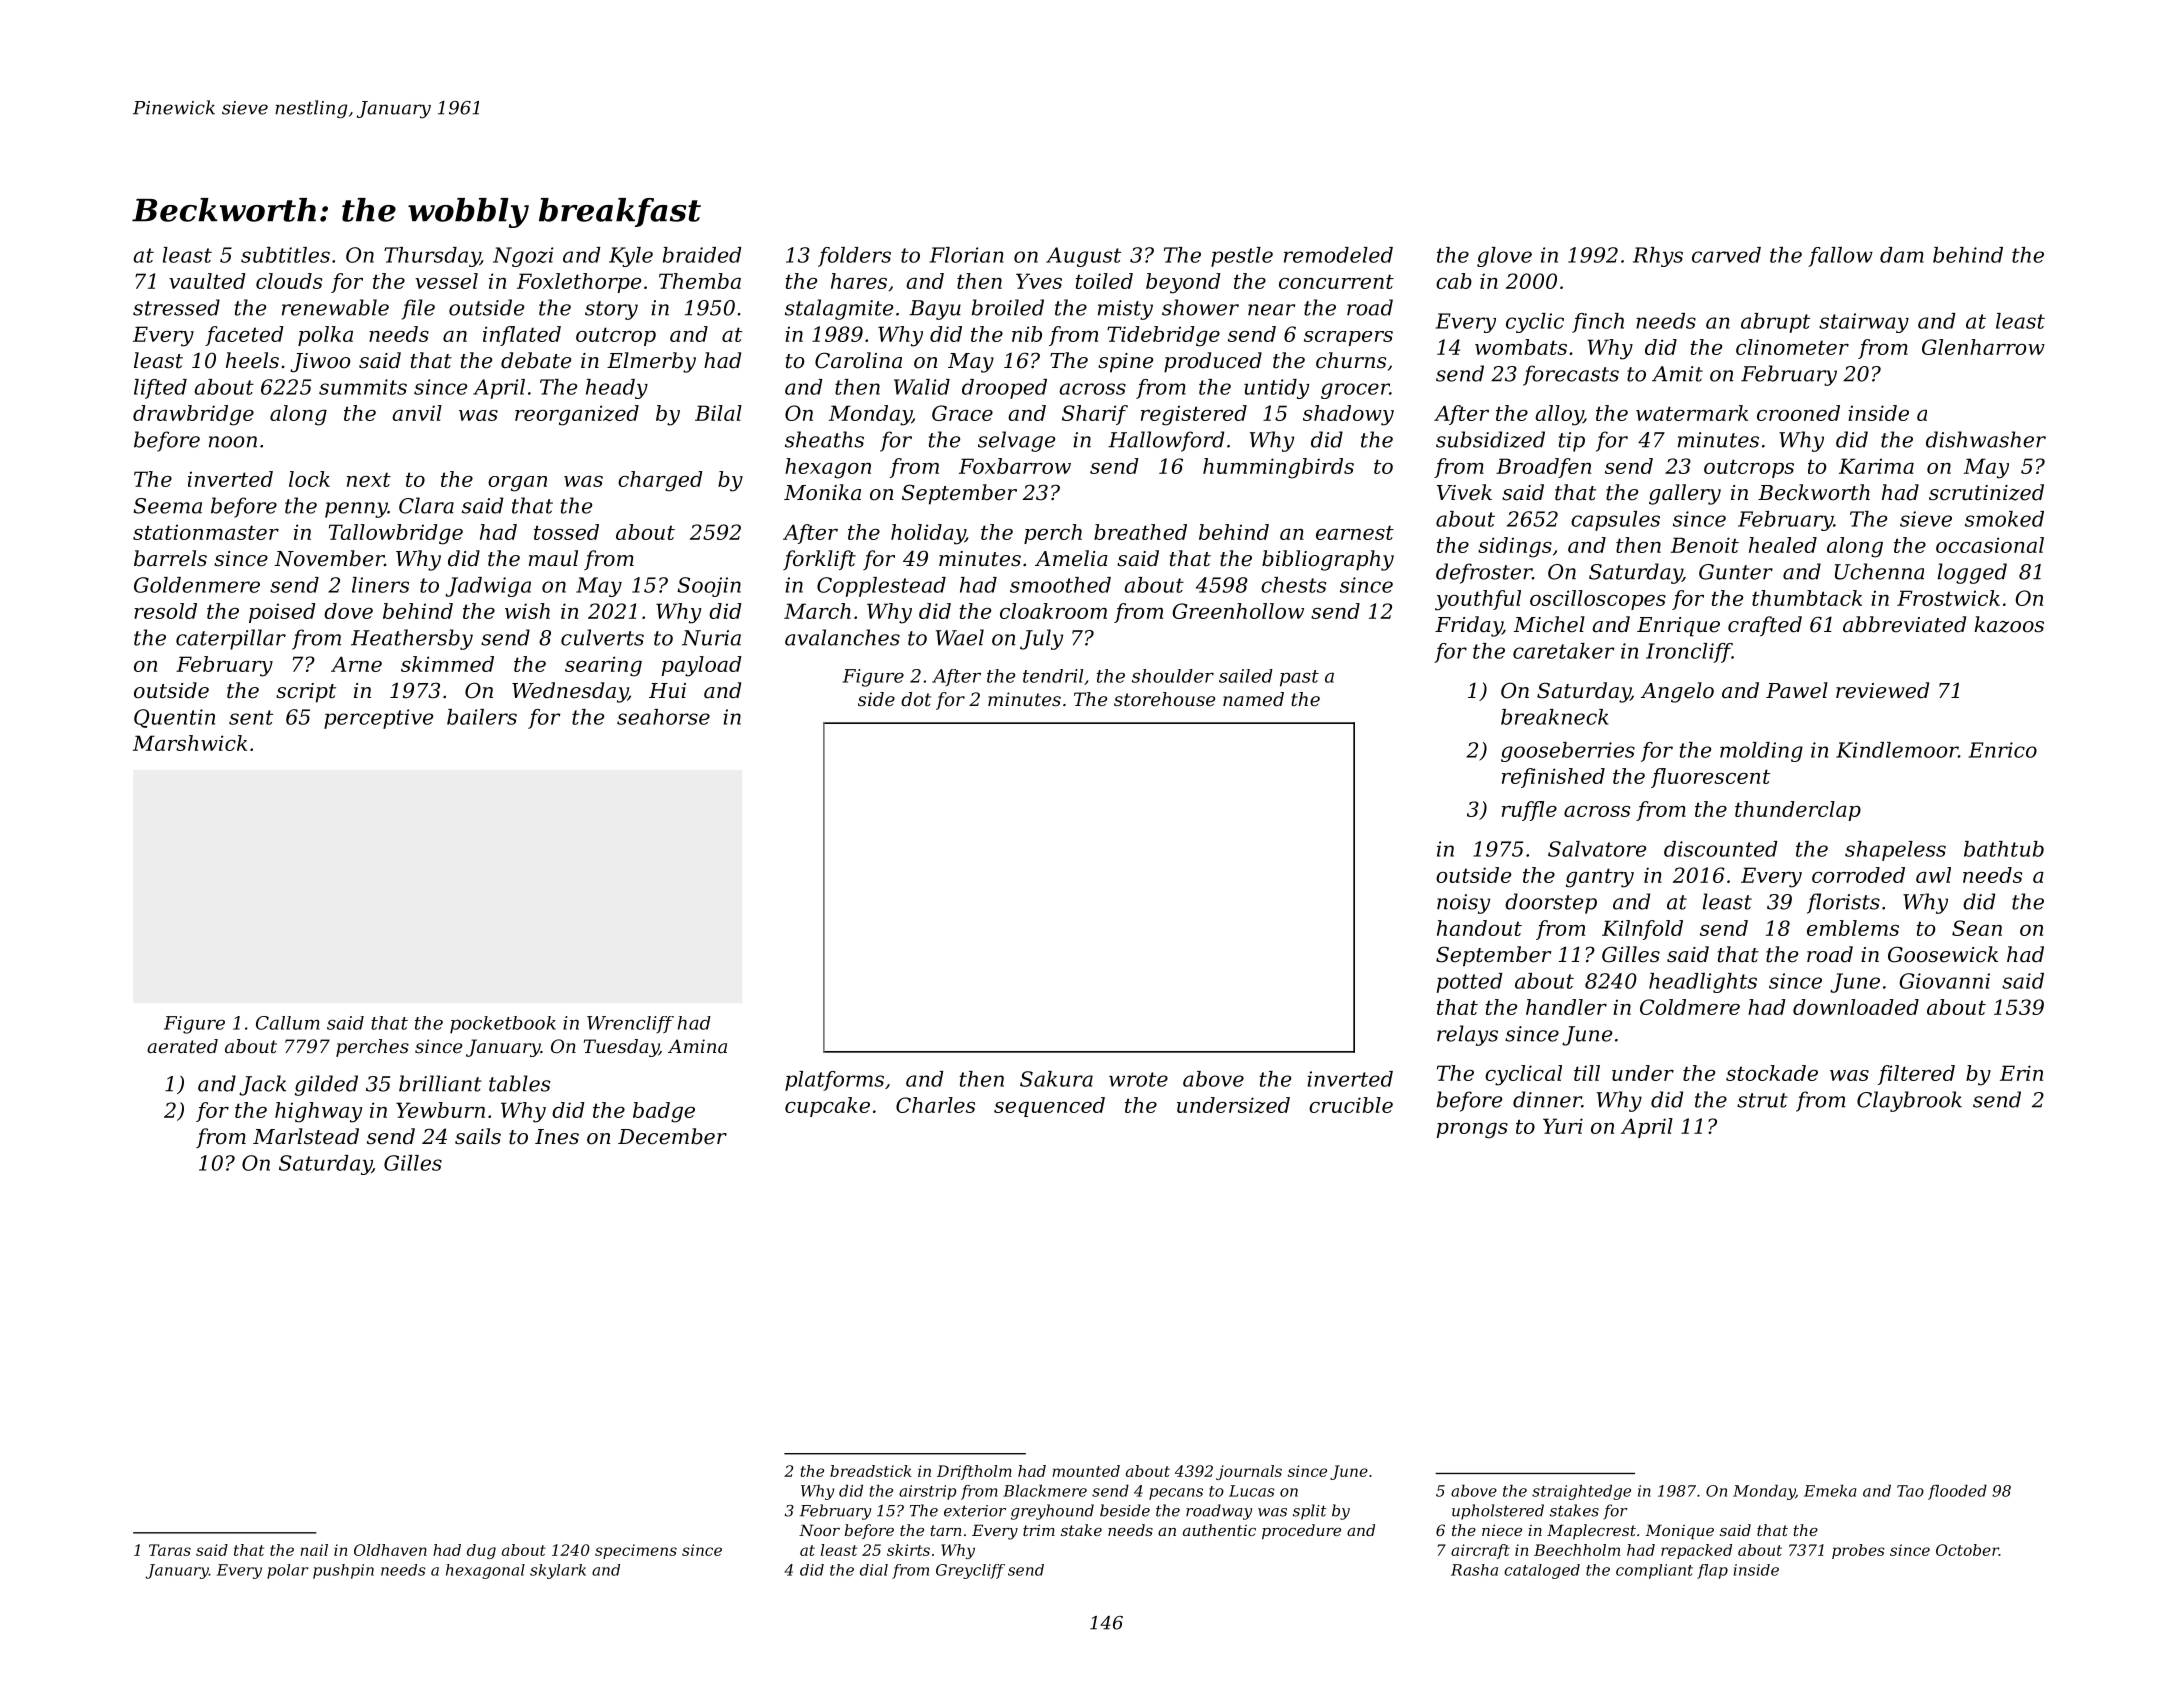  I want to click on October, so click(1967, 1550).
